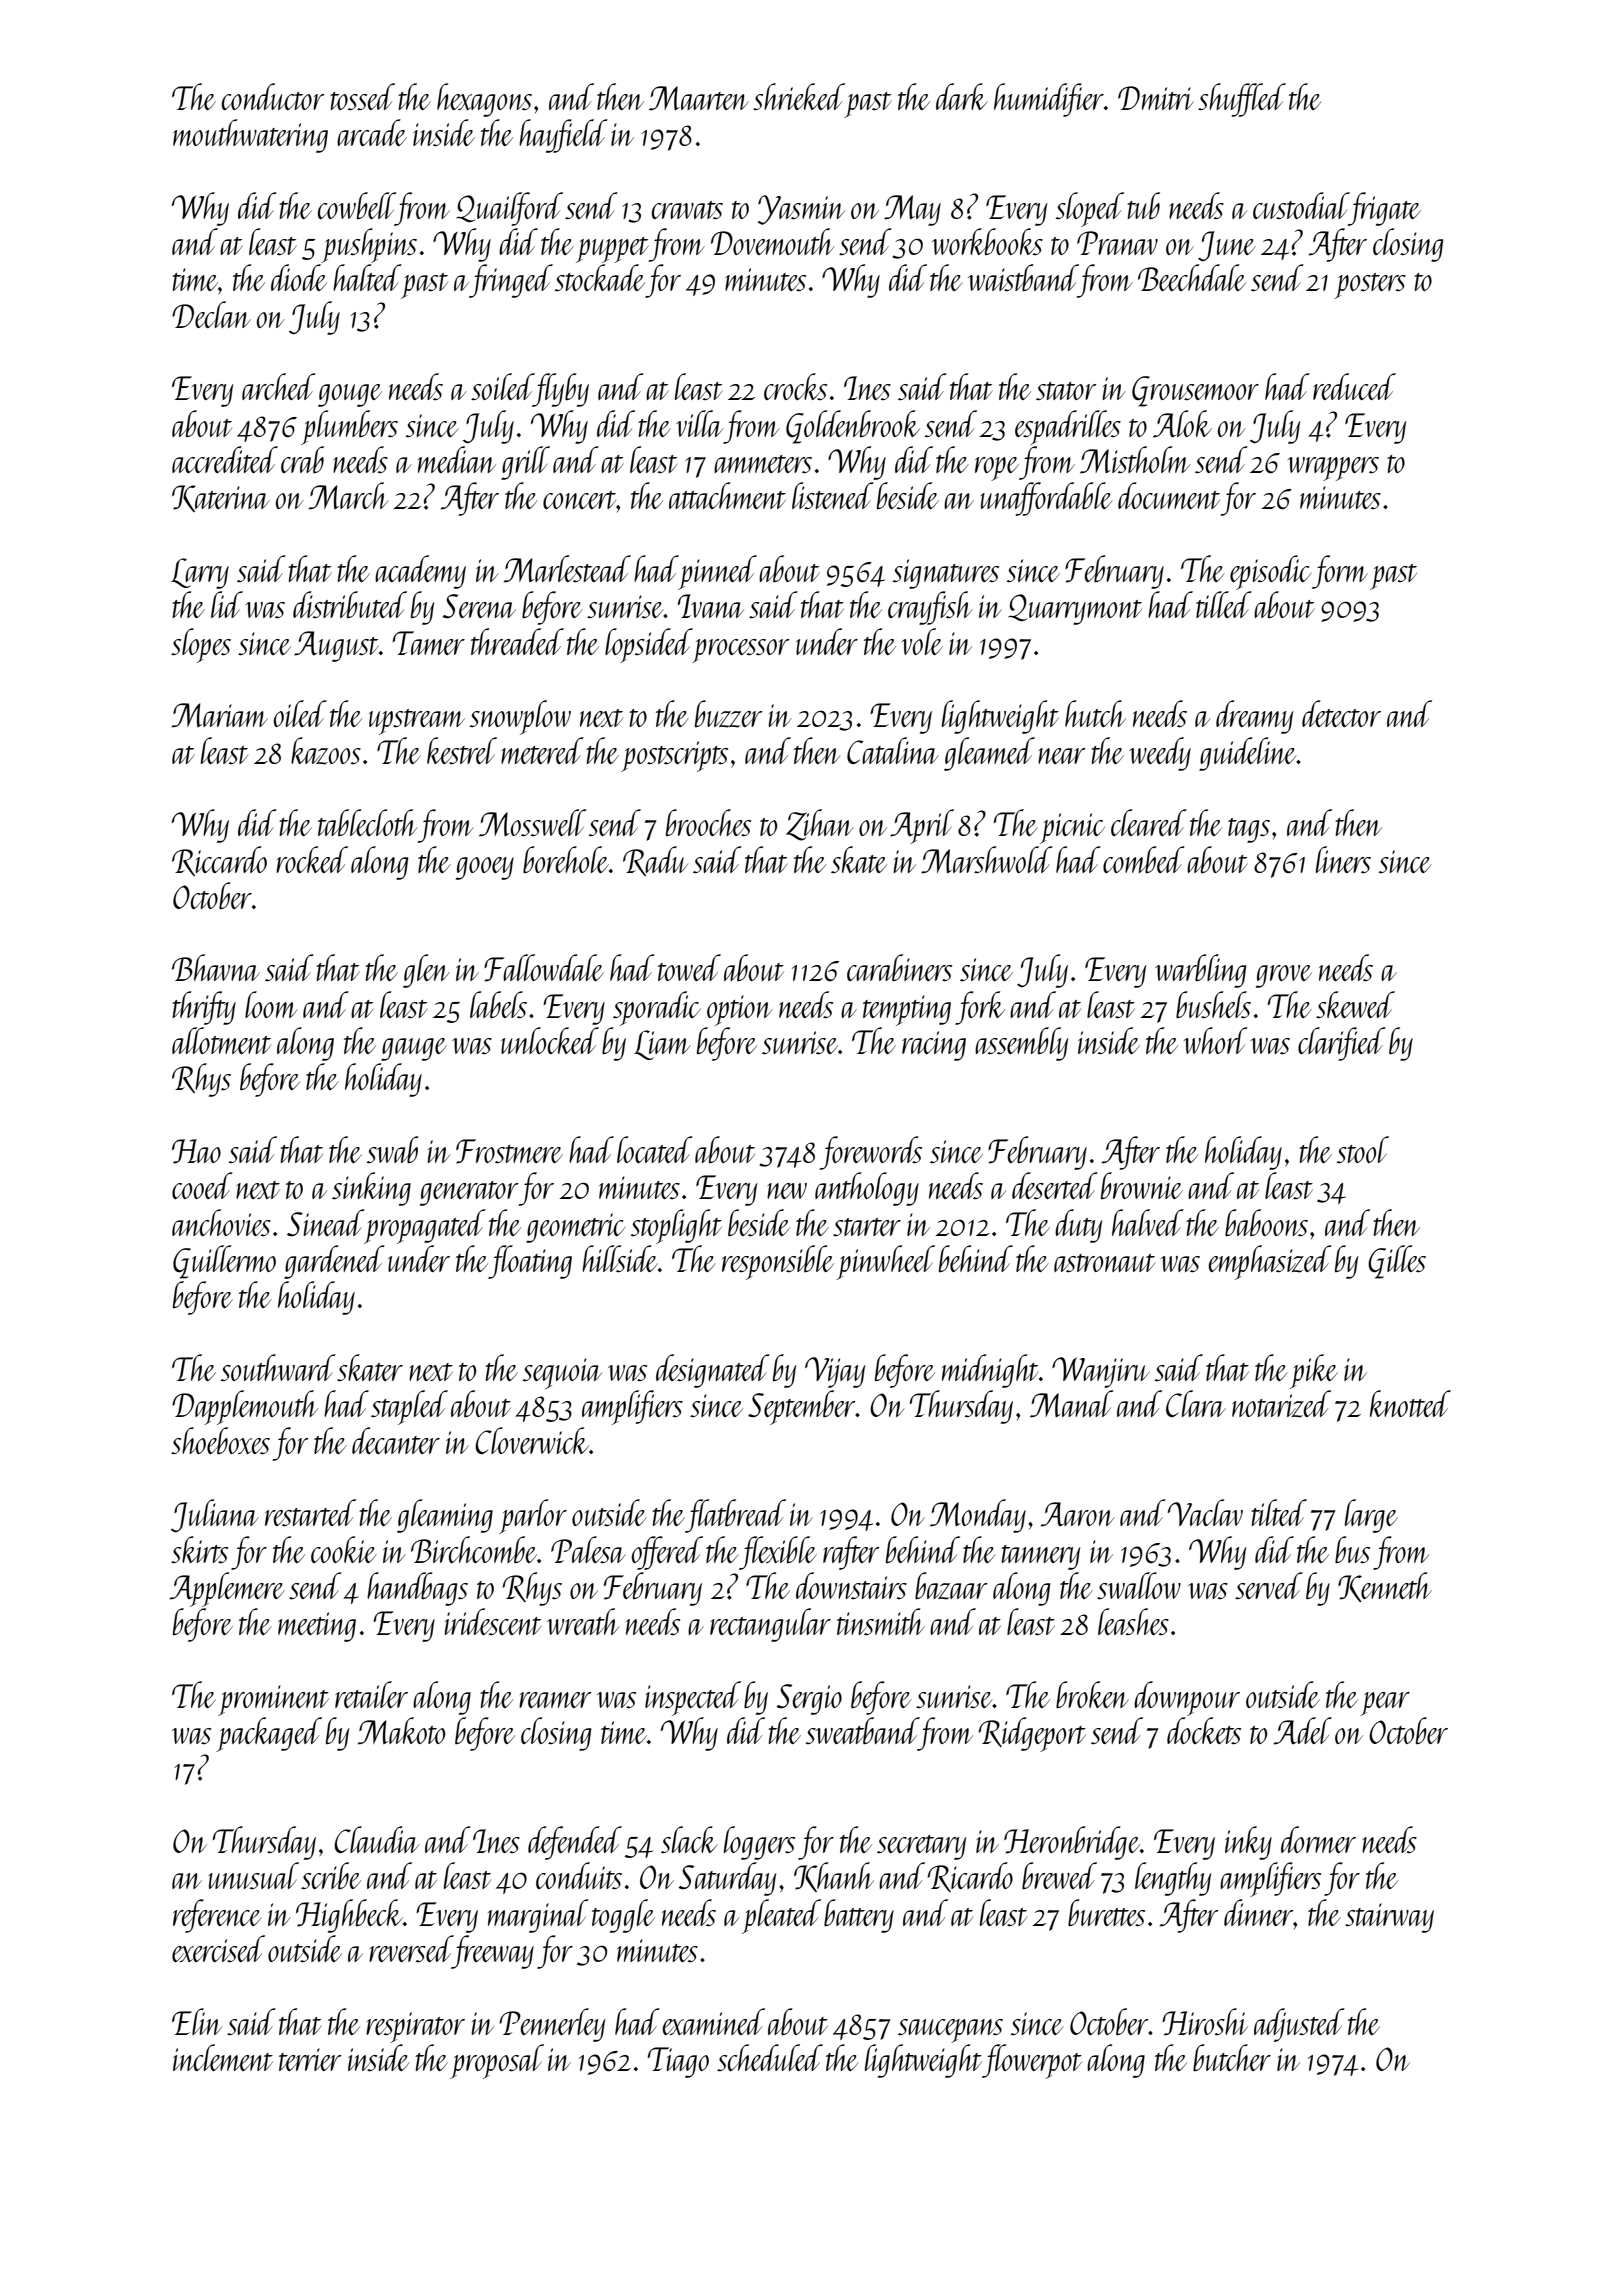 The image size is (1620, 2292). I want to click on Fallowdale, so click(544, 968).
